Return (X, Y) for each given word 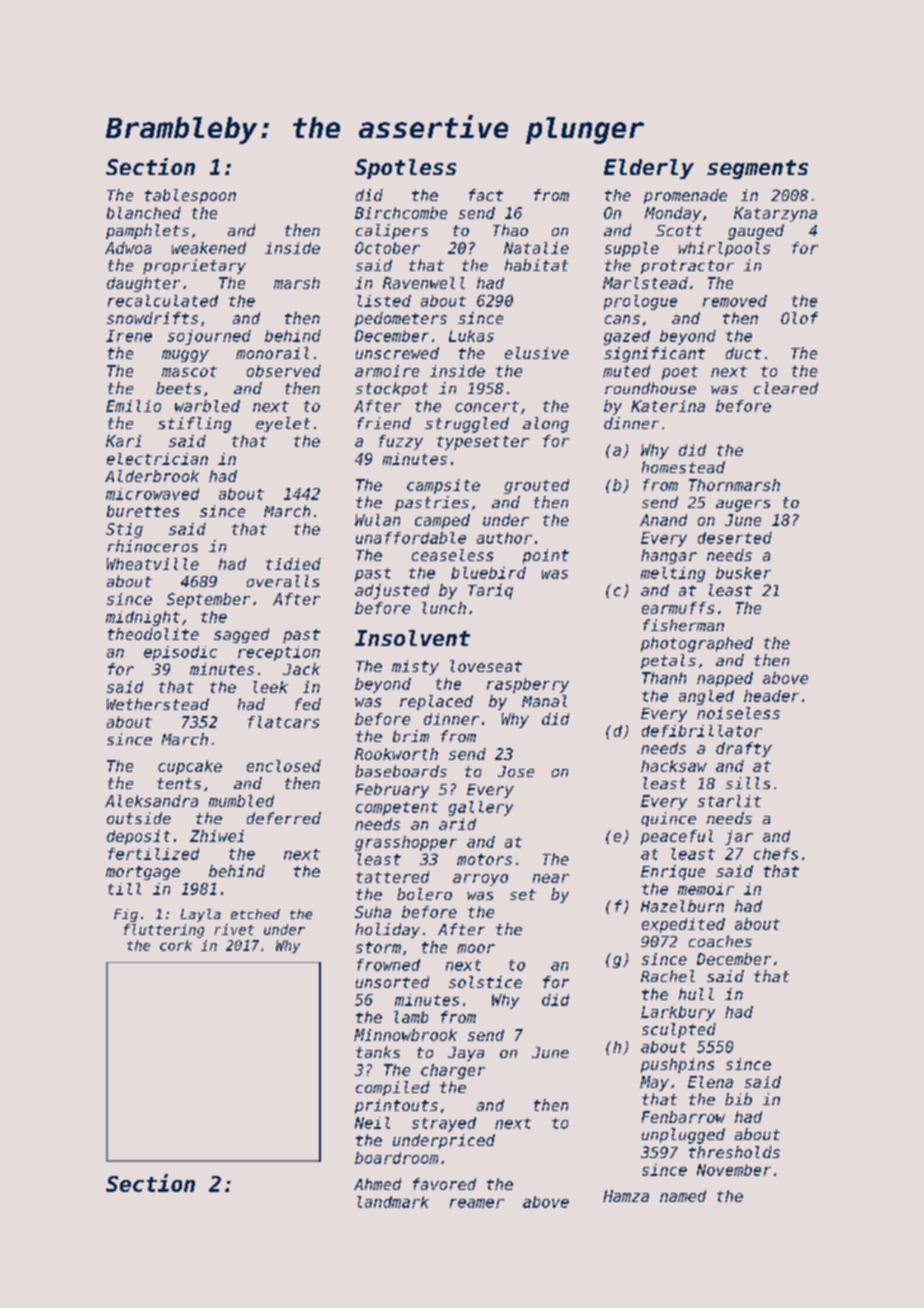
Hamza (626, 1196)
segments (757, 169)
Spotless (405, 169)
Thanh (664, 678)
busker (743, 573)
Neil (372, 1123)
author (504, 538)
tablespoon (190, 196)
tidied (293, 564)
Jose (516, 771)
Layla (201, 915)
